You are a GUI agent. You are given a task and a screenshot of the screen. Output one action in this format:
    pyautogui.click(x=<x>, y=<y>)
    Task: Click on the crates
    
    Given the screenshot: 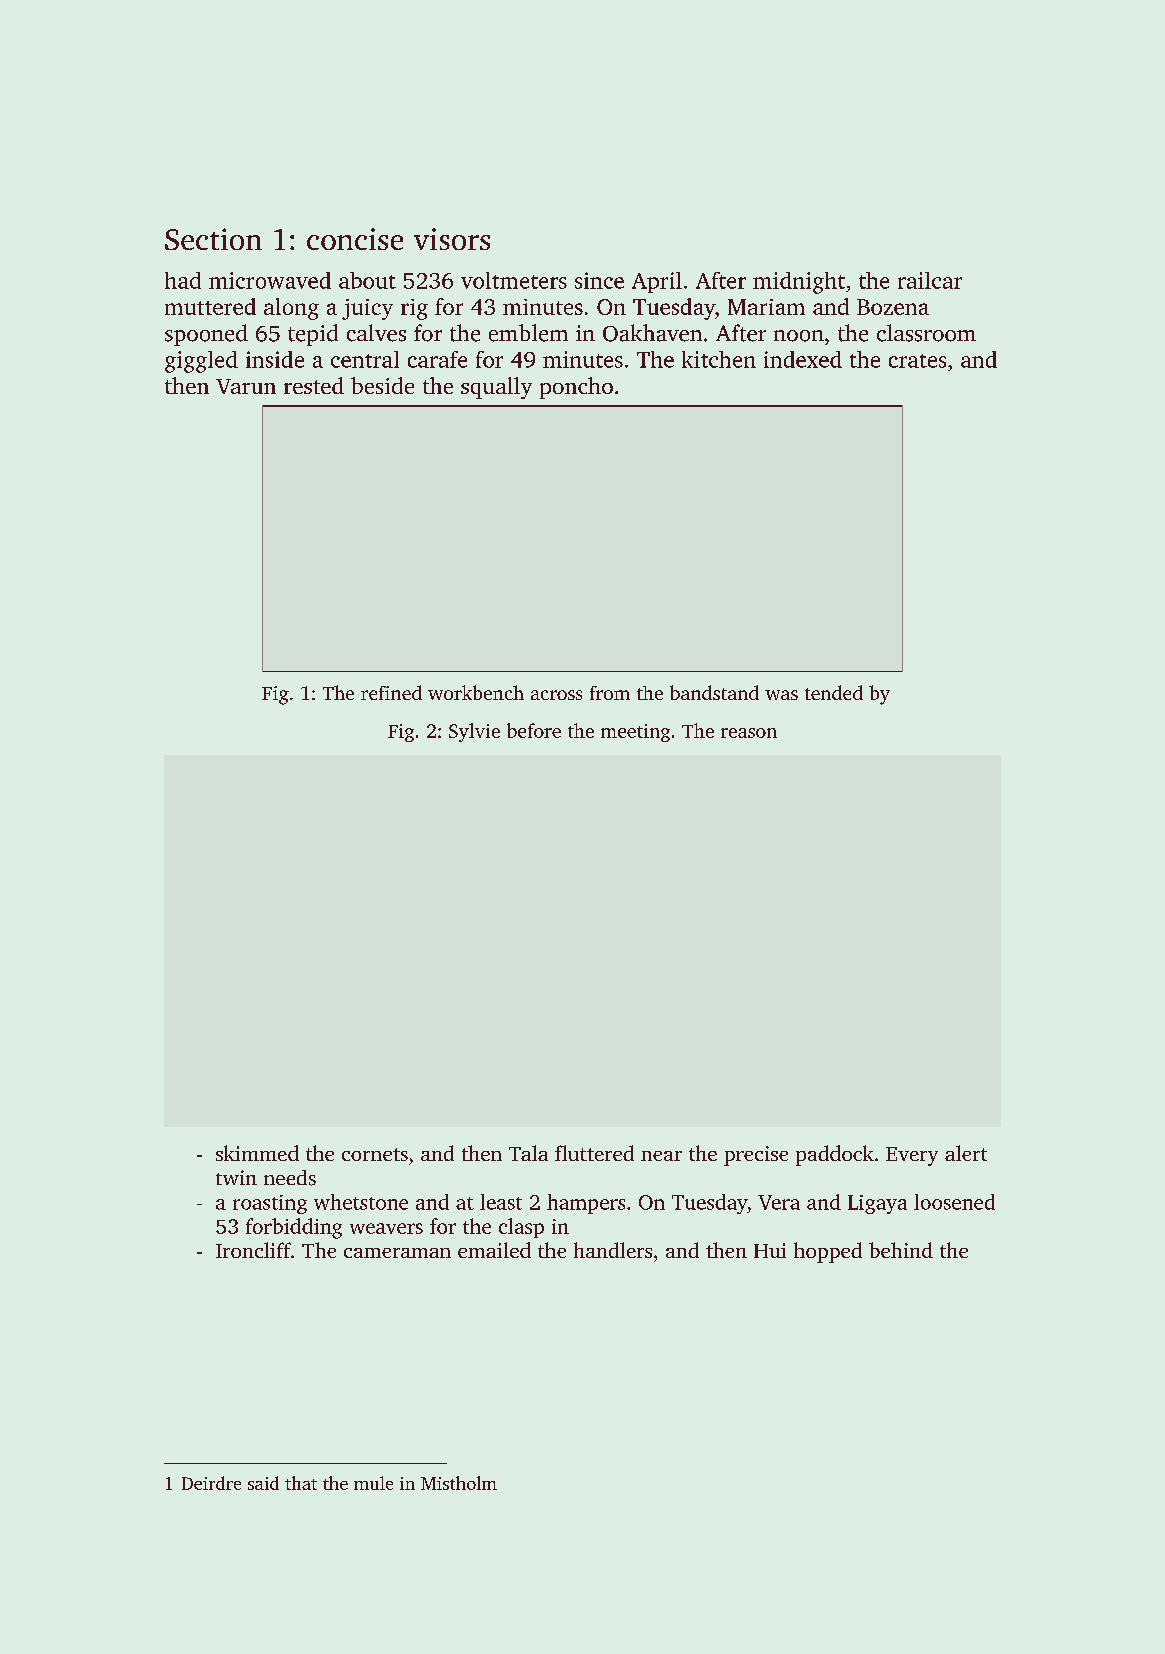 What is the action you would take?
    pyautogui.click(x=917, y=361)
